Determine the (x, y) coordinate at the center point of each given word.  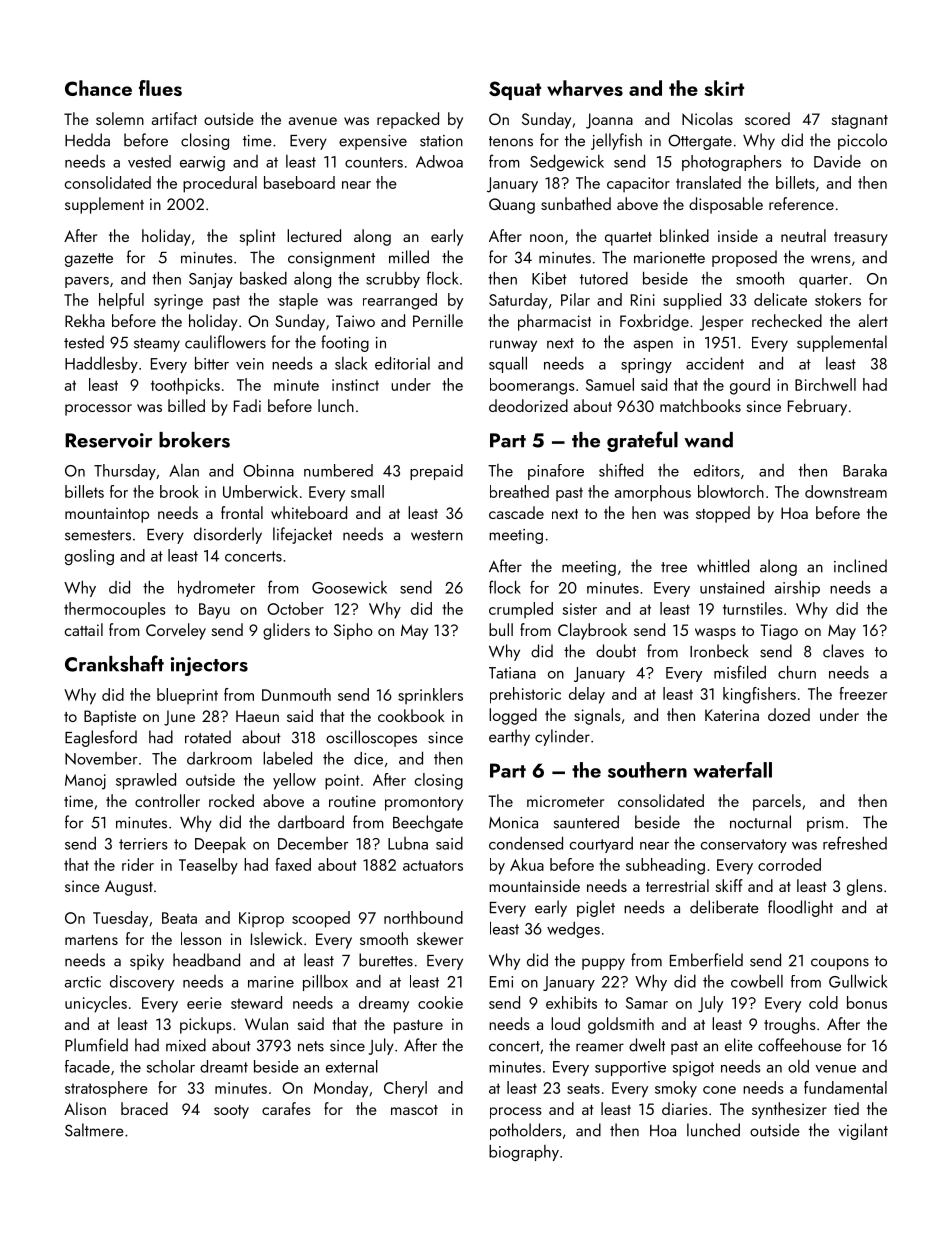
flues (160, 88)
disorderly (228, 535)
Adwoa (439, 161)
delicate (780, 299)
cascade (516, 512)
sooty (231, 1112)
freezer (863, 693)
